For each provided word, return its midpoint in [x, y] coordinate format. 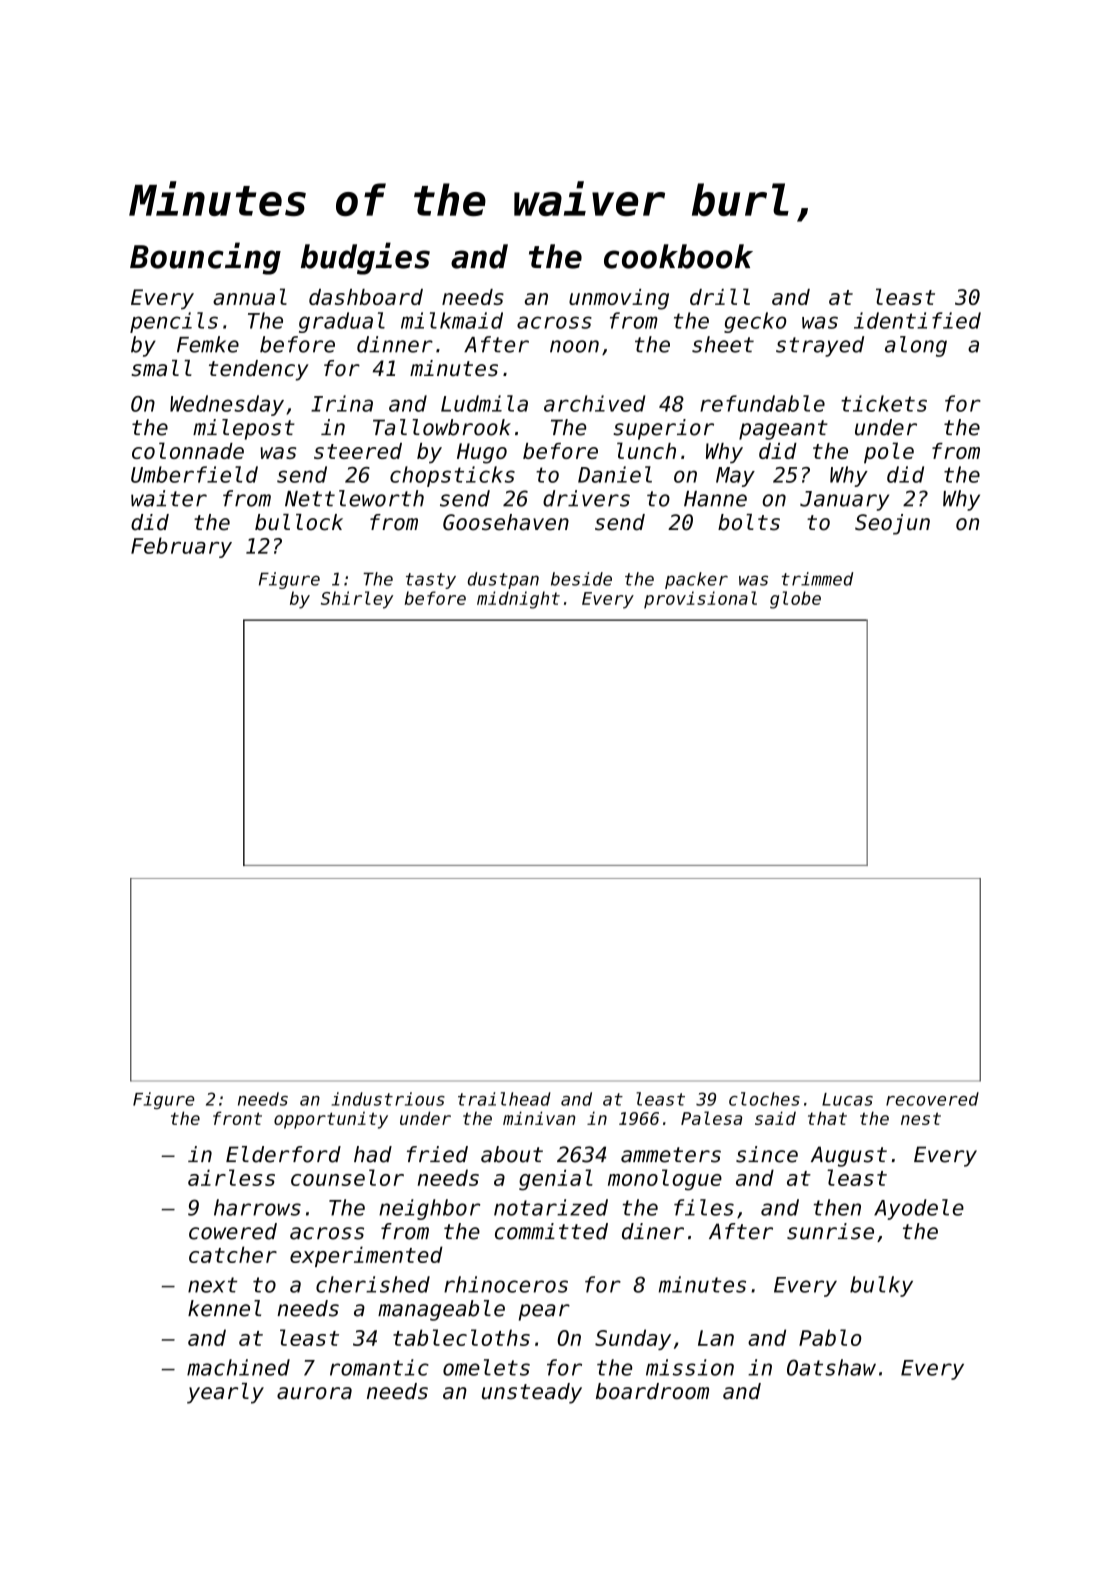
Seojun [892, 524]
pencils [174, 322]
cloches [764, 1099]
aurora [314, 1393]
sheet [723, 344]
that [827, 1118]
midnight [518, 600]
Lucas [847, 1099]
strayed [820, 346]
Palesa [711, 1118]
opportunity [331, 1120]
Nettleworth [354, 498]
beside [581, 579]
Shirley [357, 600]
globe [795, 600]
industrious [388, 1099]
